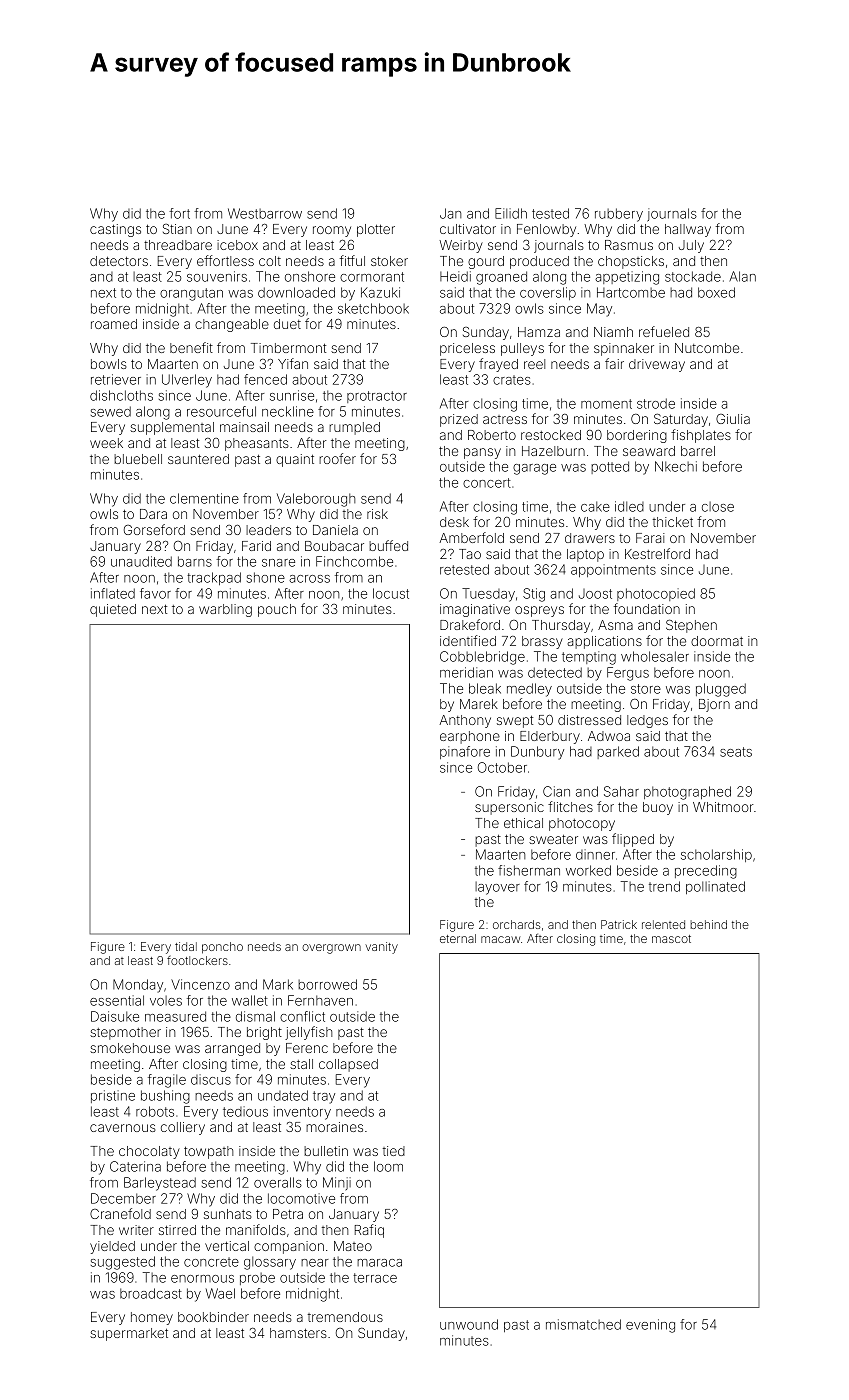  What do you see at coordinates (232, 1049) in the screenshot?
I see `arranged` at bounding box center [232, 1049].
